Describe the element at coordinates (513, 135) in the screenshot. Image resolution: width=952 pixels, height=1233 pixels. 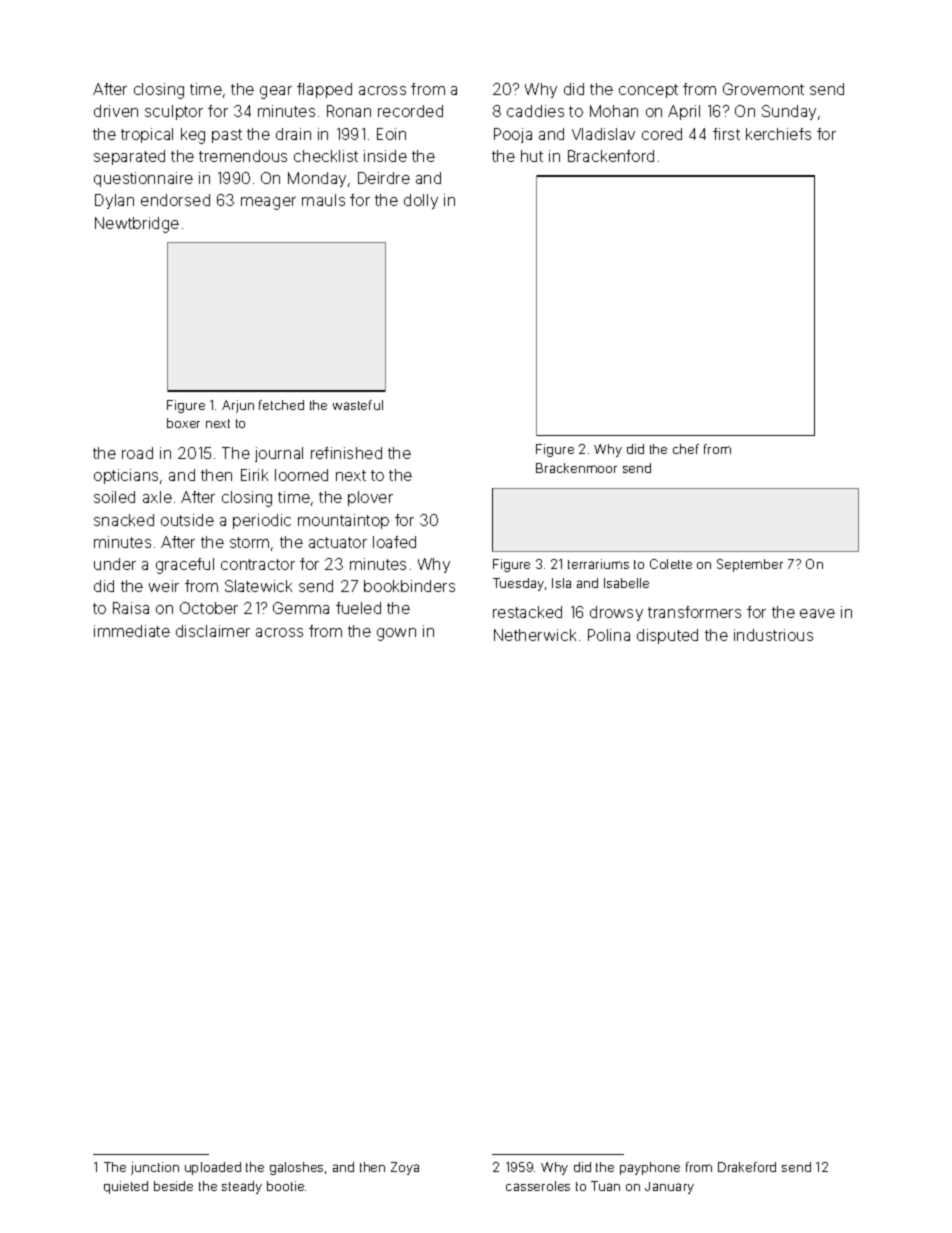
I see `Pooja` at that location.
